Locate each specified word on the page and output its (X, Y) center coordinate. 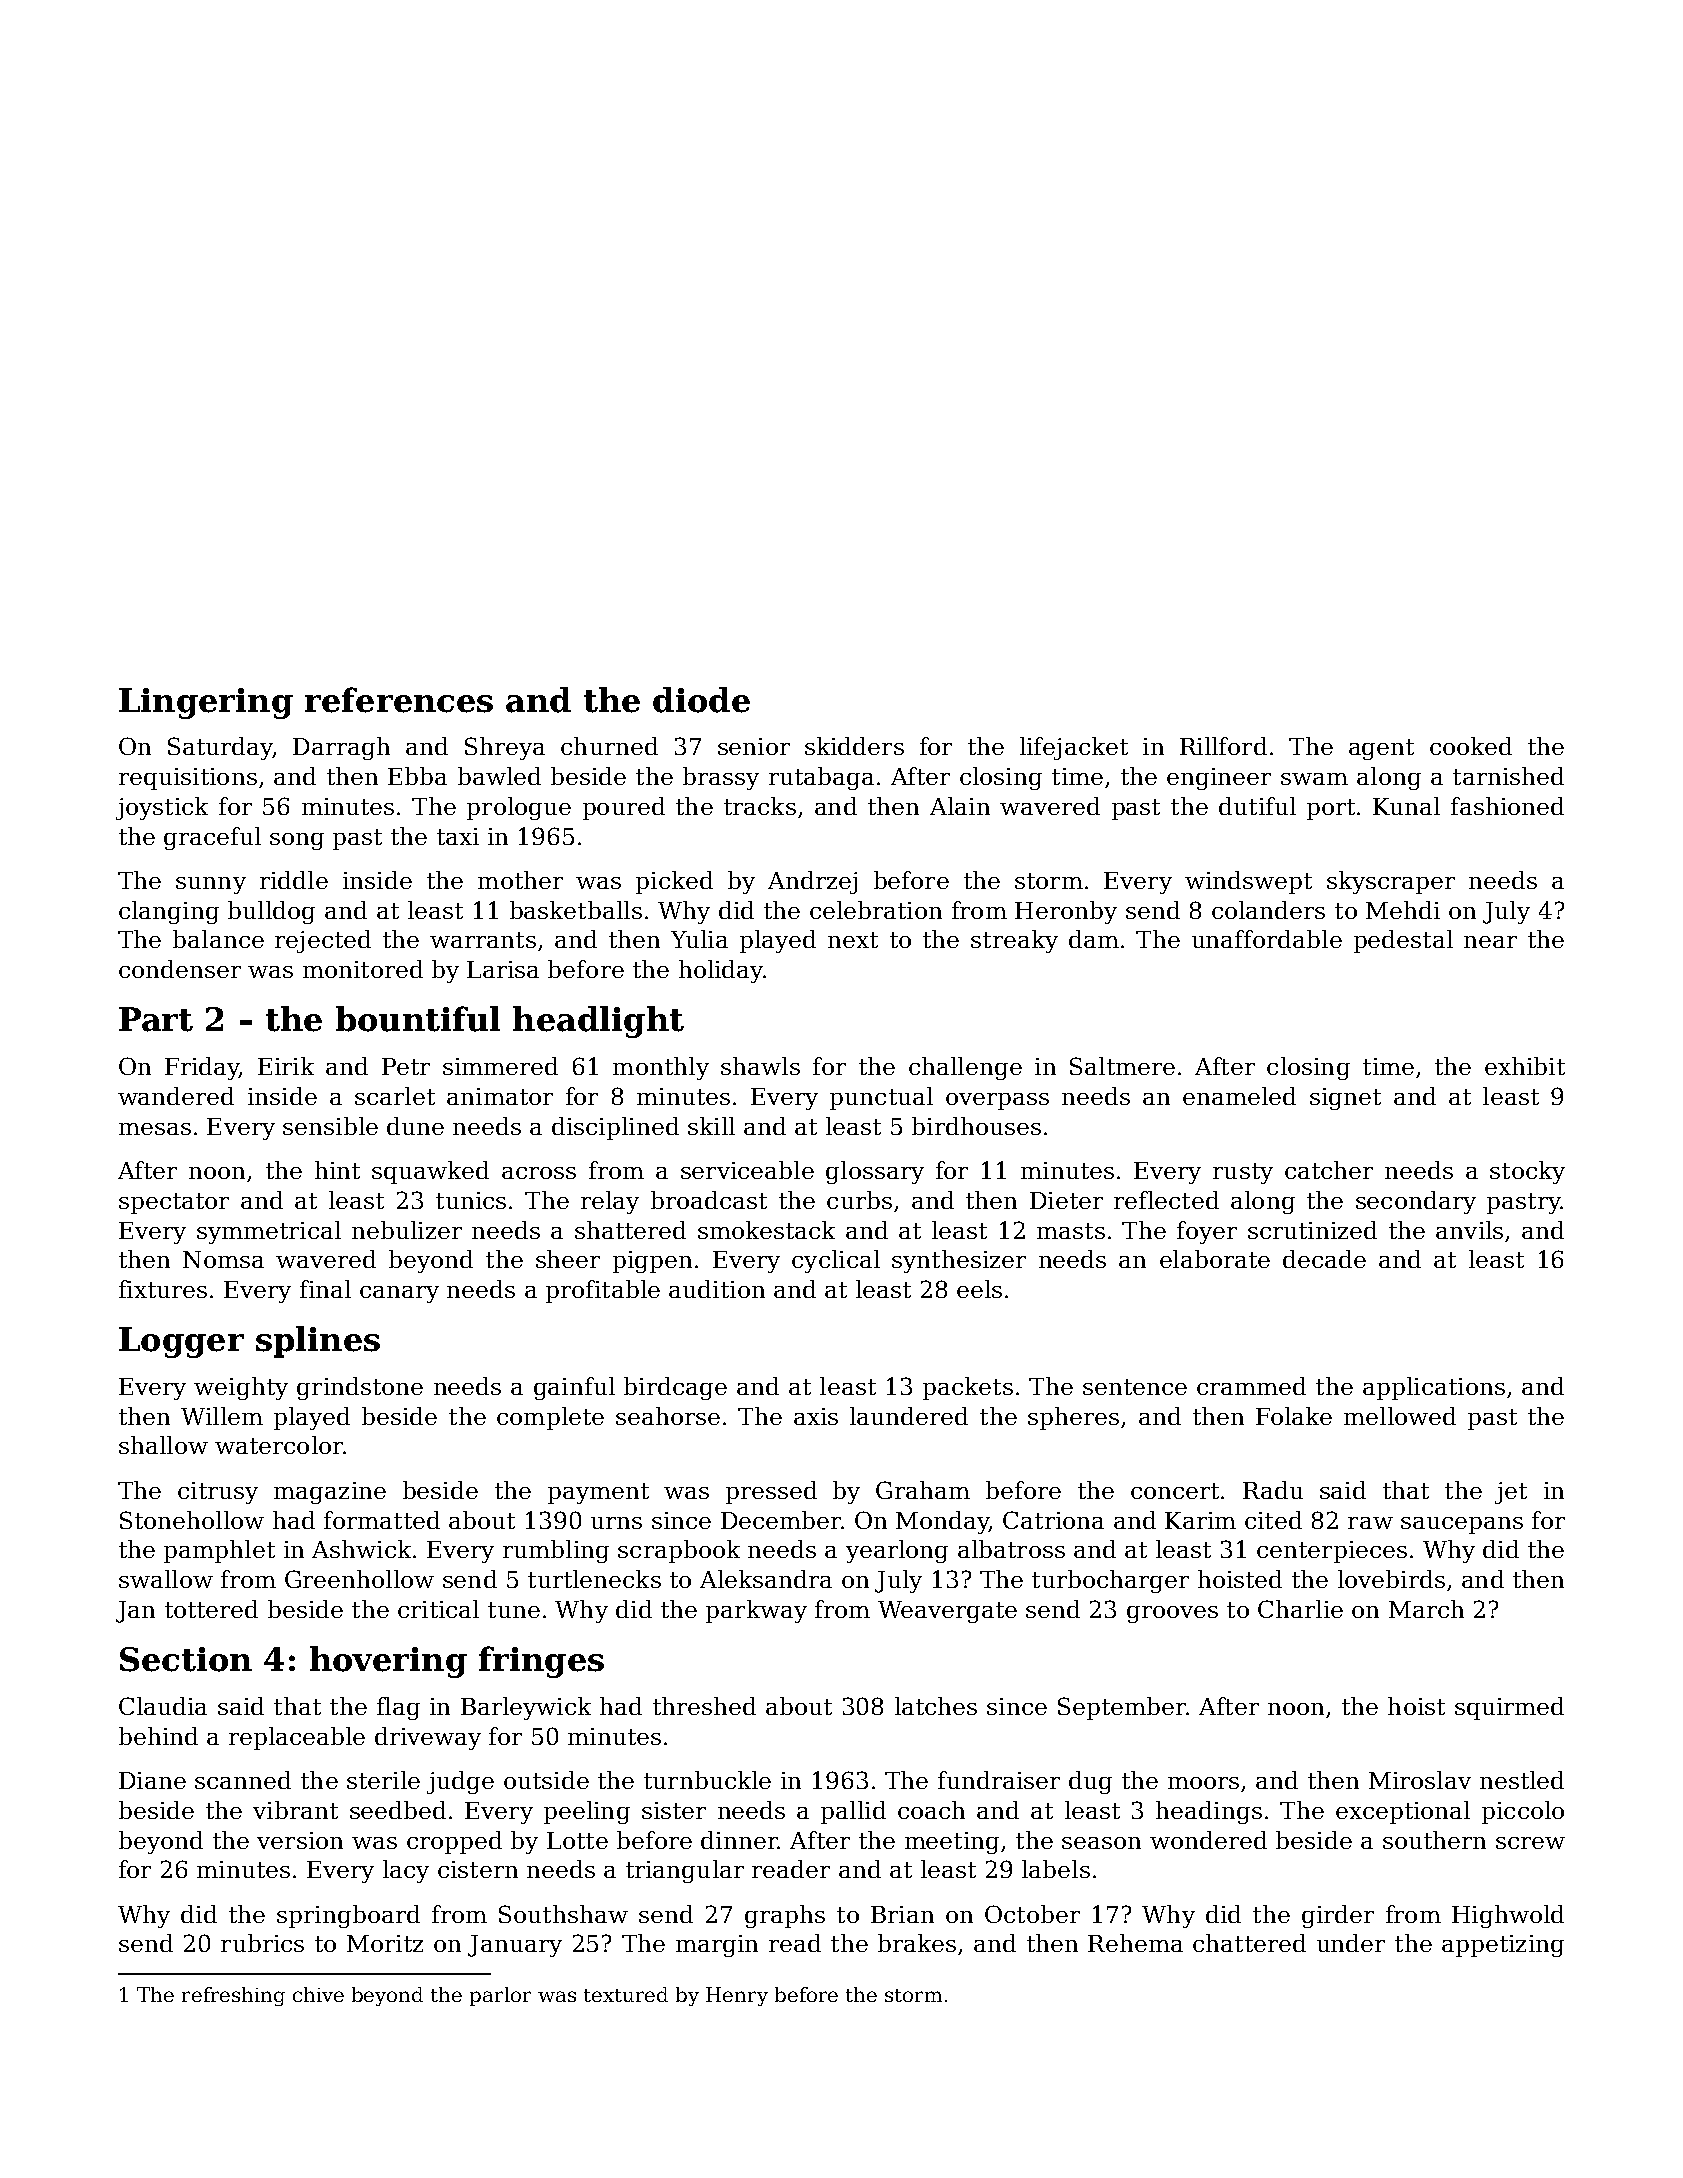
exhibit (1525, 1066)
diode (701, 700)
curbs (859, 1200)
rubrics (262, 1943)
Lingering (206, 703)
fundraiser (999, 1780)
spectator (174, 1203)
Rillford (1223, 746)
